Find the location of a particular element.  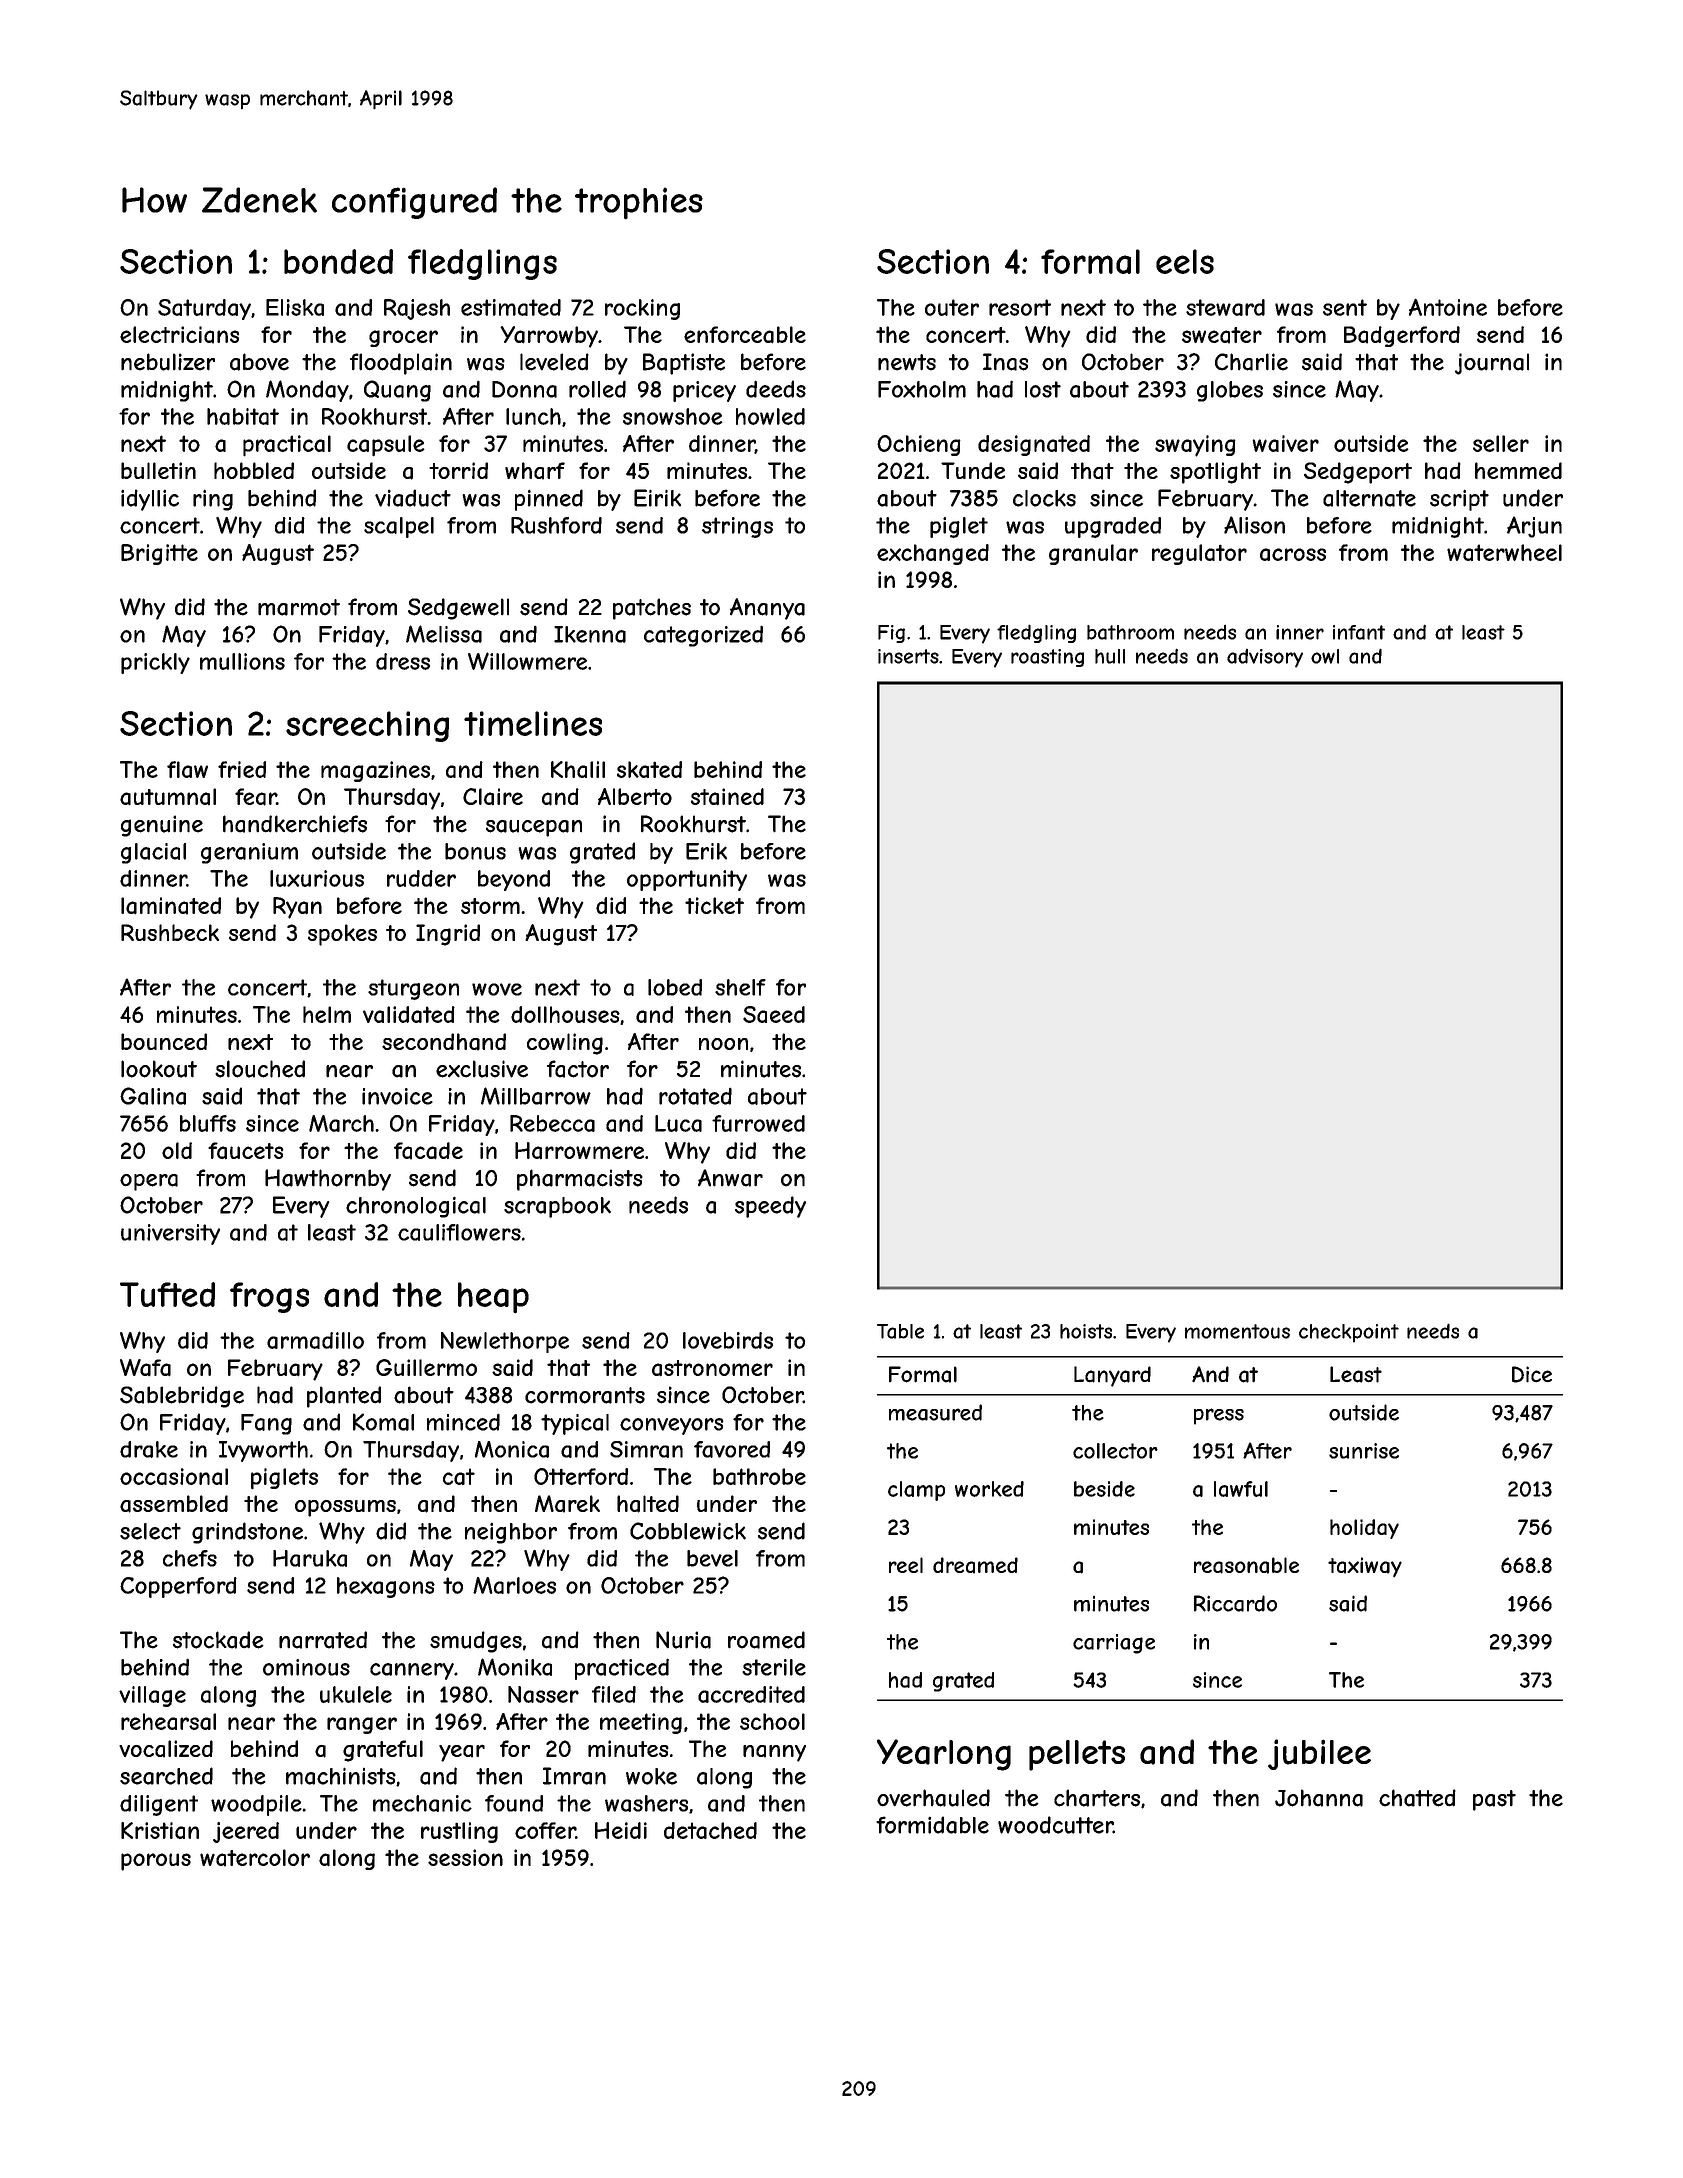

Ananya is located at coordinates (767, 609).
